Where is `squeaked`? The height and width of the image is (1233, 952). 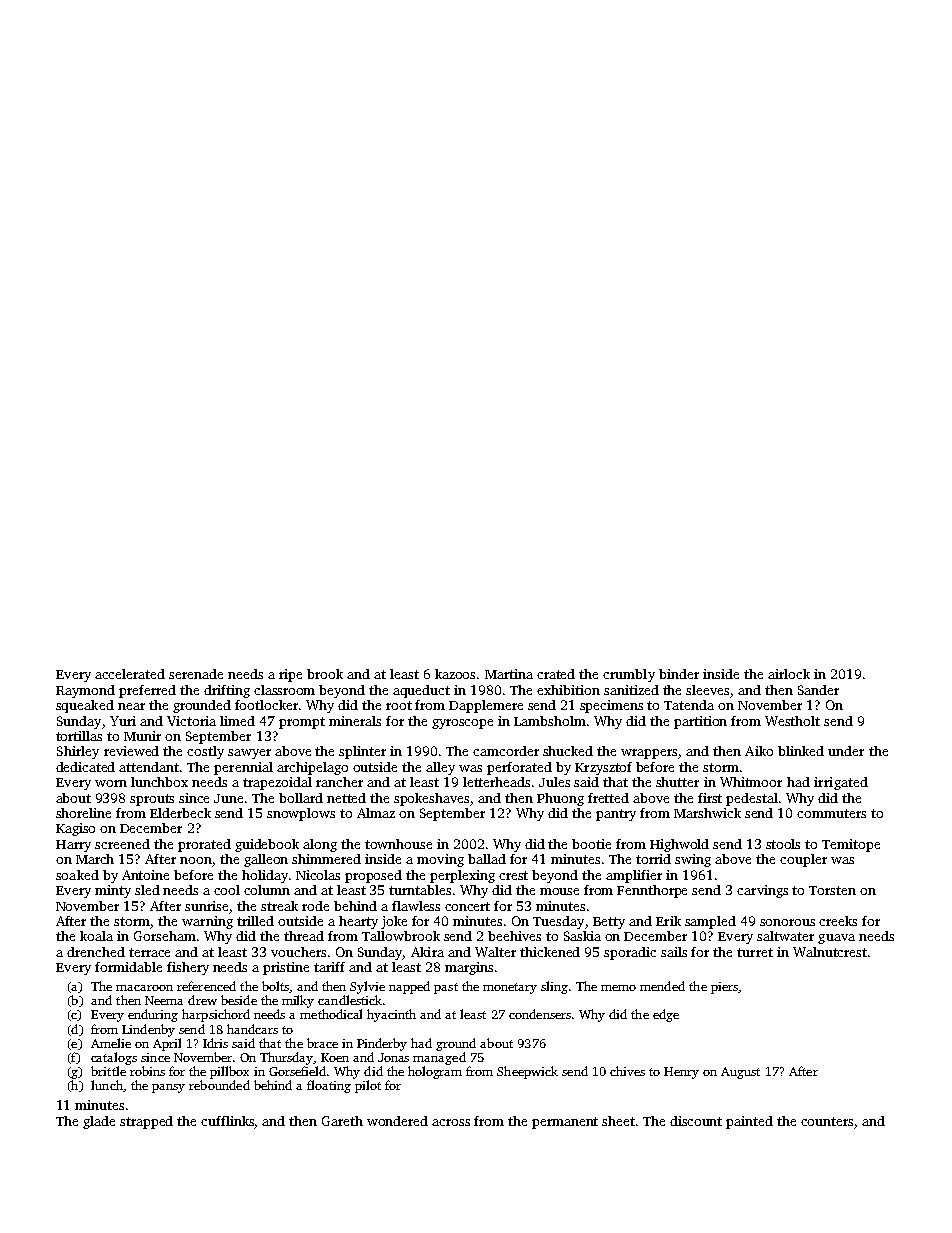
squeaked is located at coordinates (85, 706).
